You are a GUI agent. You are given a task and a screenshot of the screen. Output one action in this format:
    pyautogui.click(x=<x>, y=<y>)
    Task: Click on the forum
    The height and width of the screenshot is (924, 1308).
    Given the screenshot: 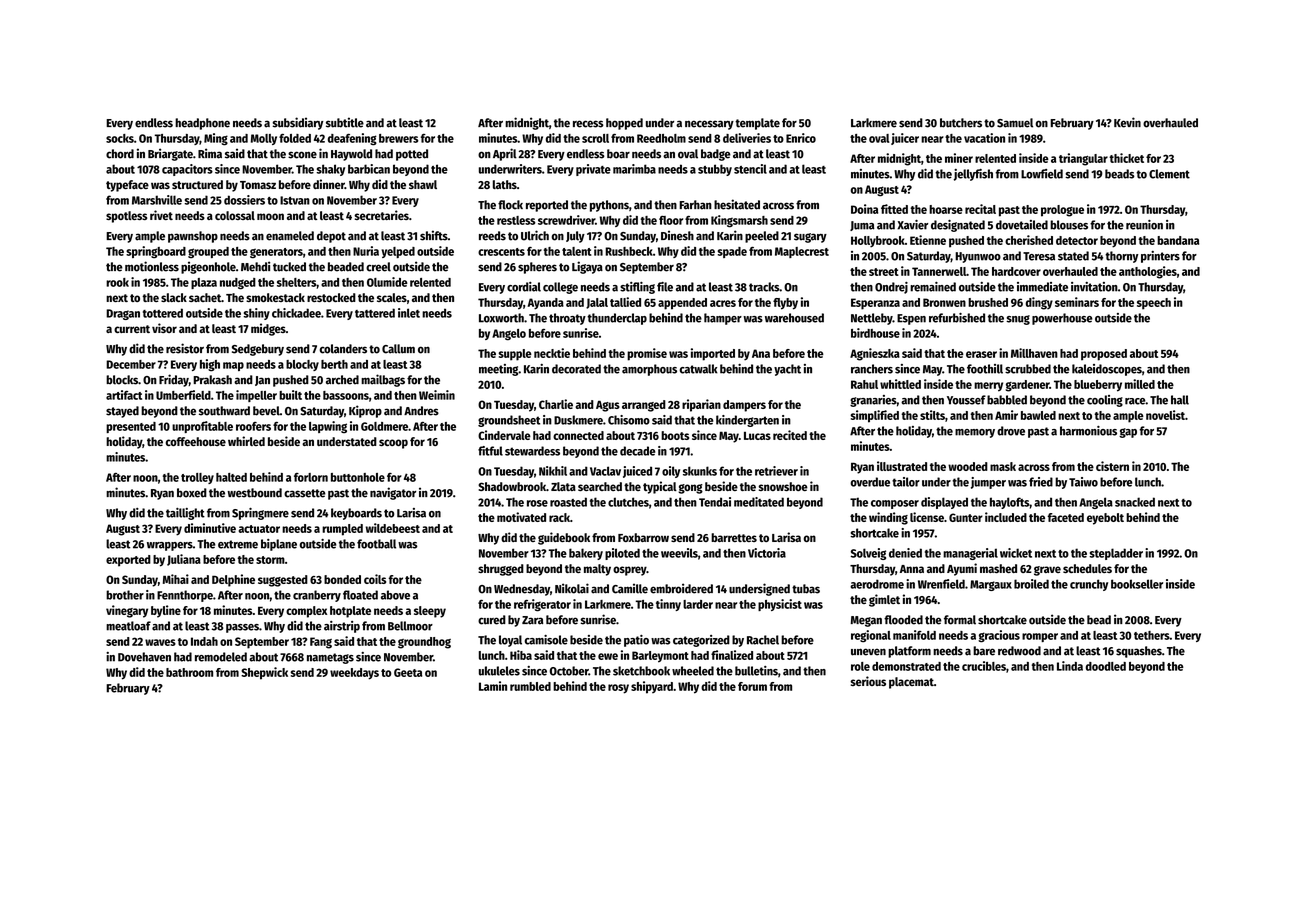 What is the action you would take?
    pyautogui.click(x=752, y=686)
